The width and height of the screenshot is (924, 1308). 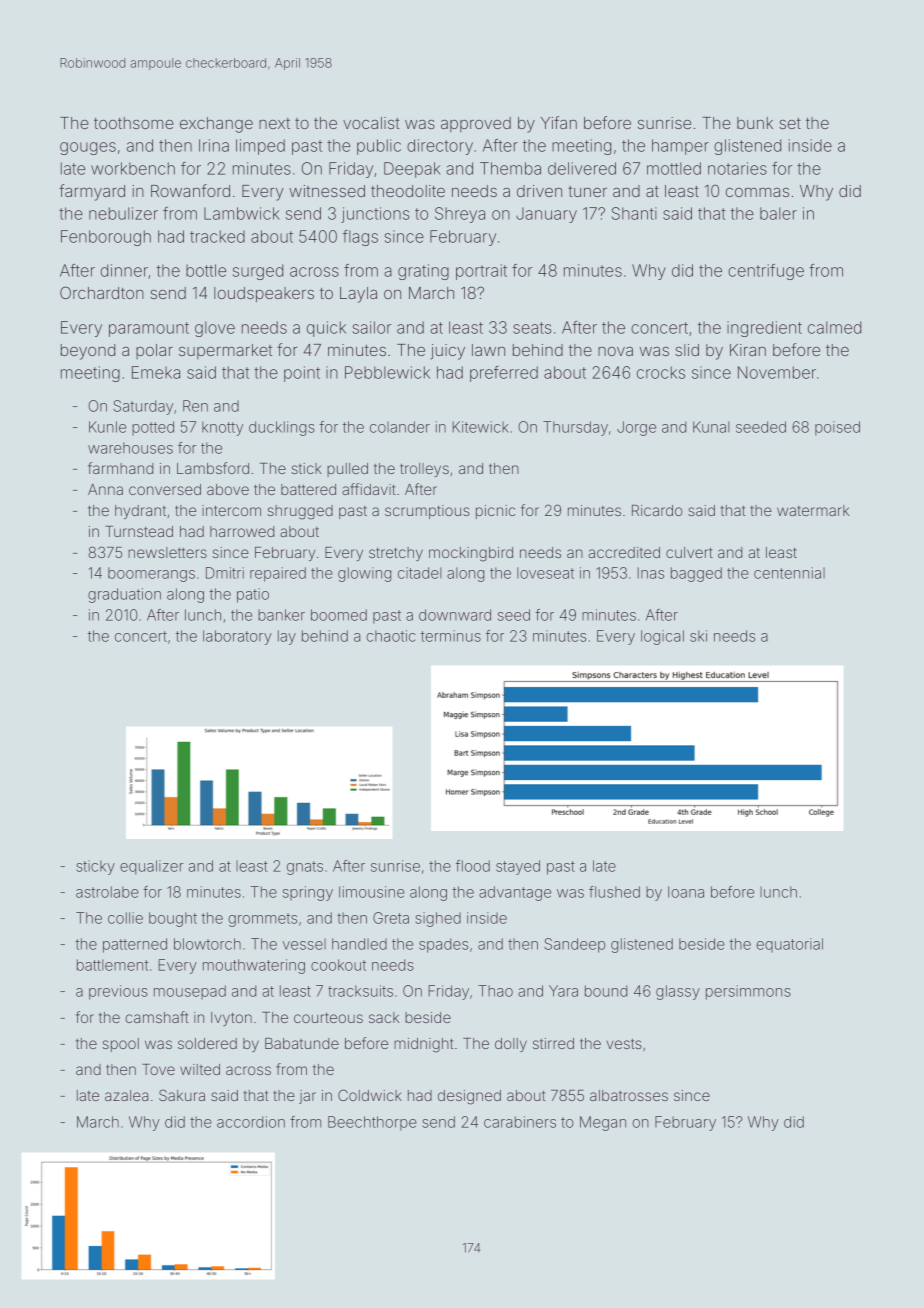 What do you see at coordinates (451, 636) in the screenshot?
I see `terminus` at bounding box center [451, 636].
